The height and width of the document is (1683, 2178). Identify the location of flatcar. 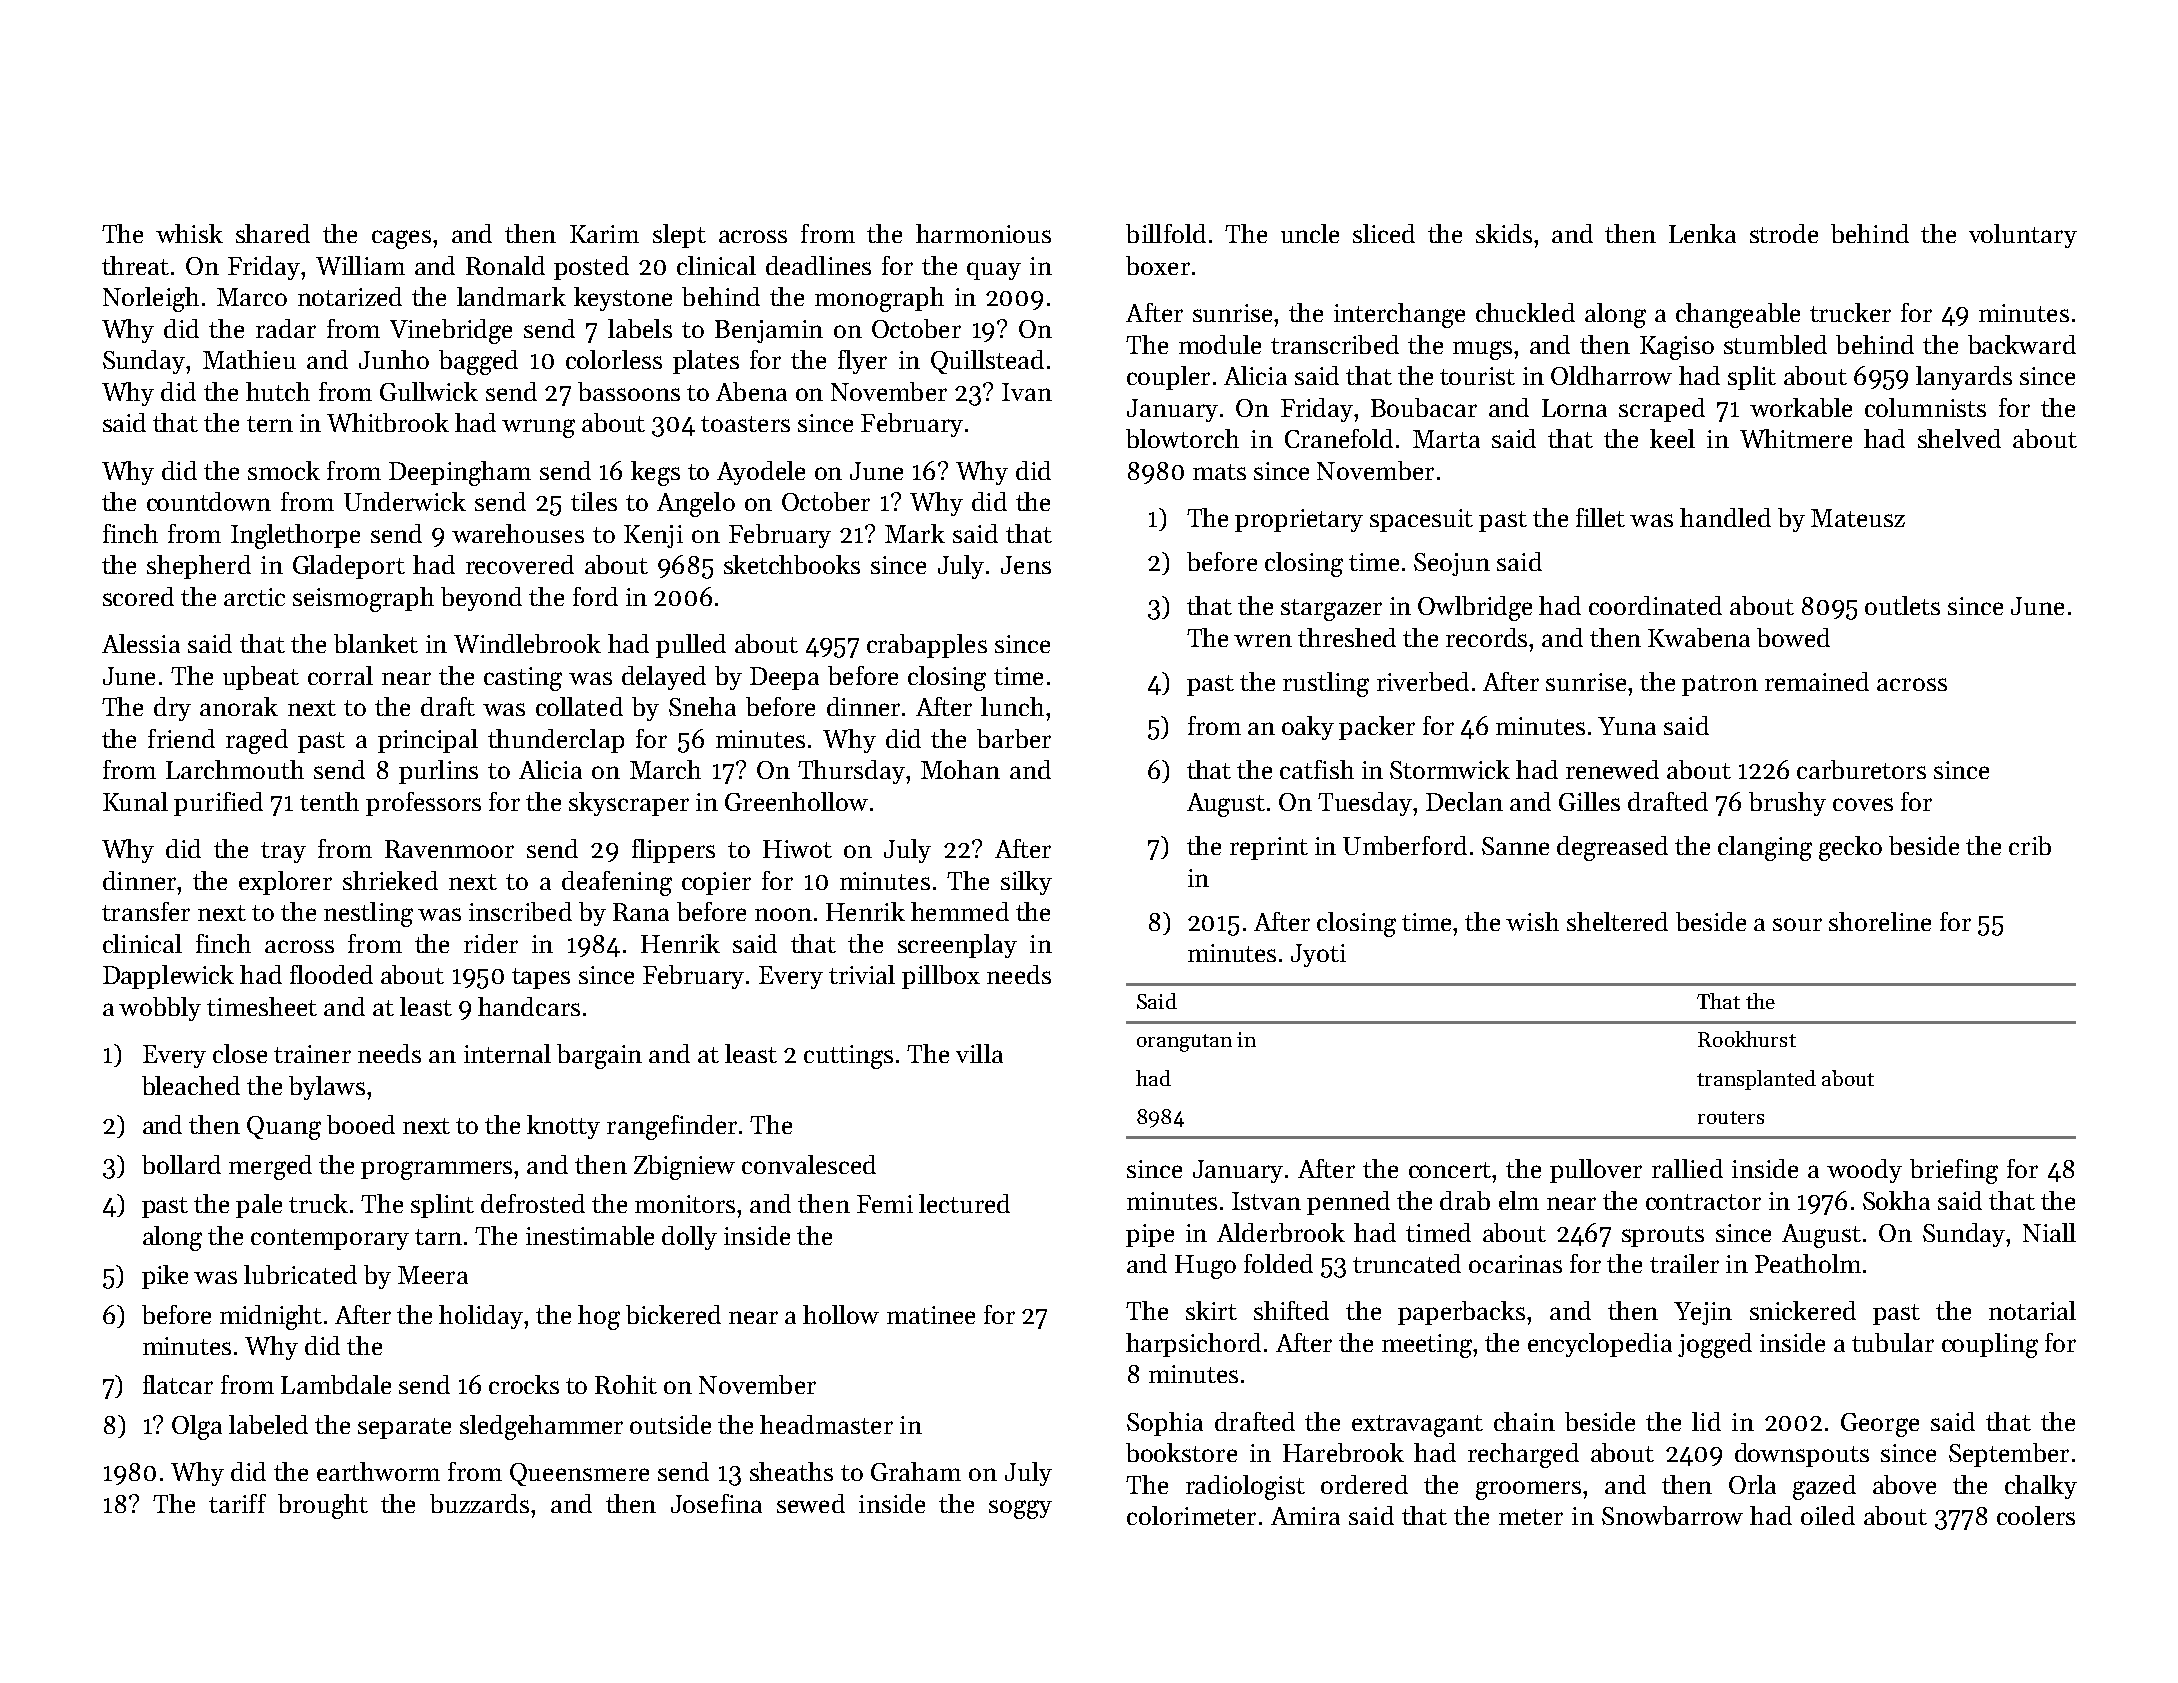
(178, 1384).
